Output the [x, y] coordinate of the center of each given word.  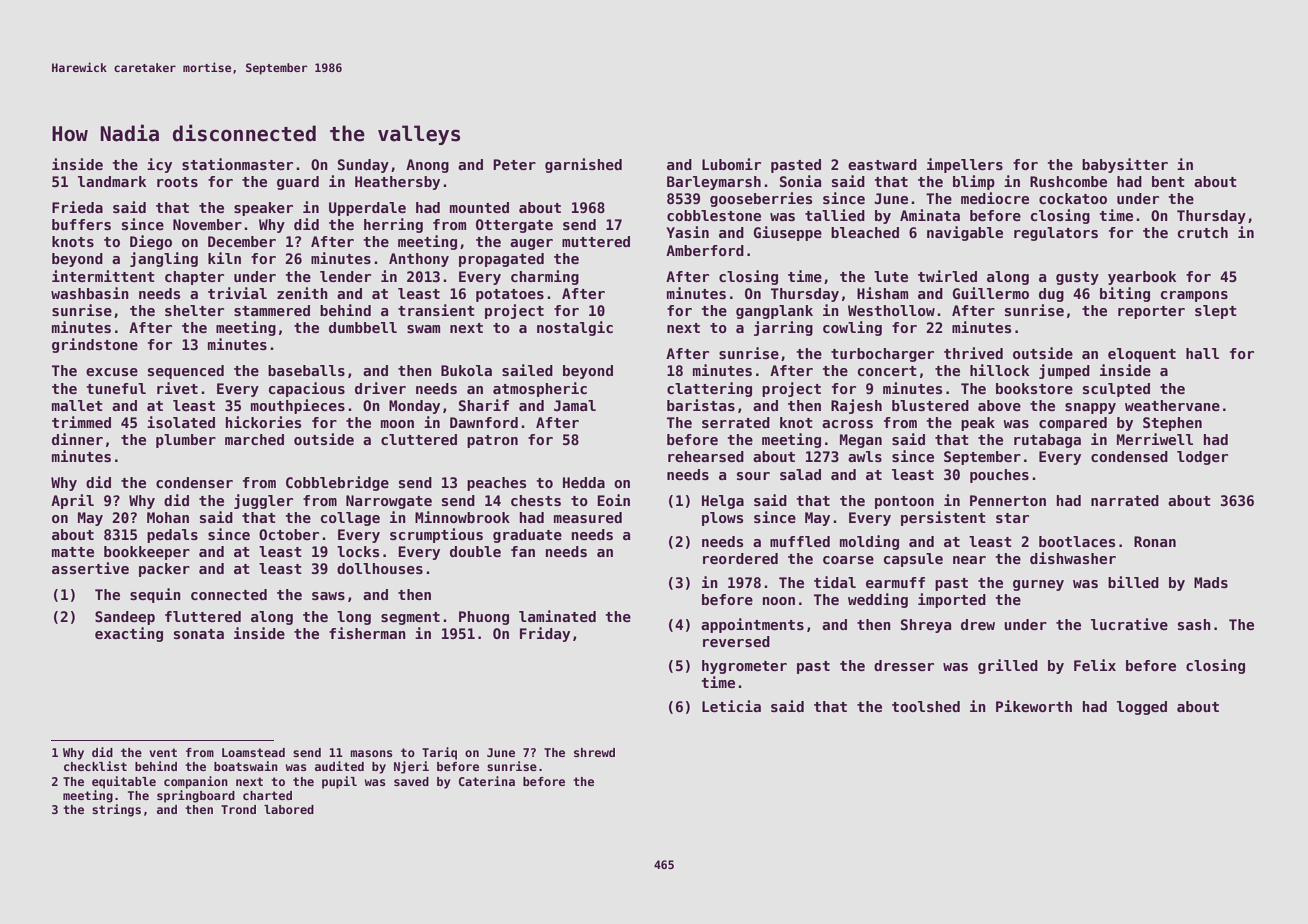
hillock [999, 370]
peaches [496, 484]
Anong [427, 166]
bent [1168, 181]
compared [1073, 424]
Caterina [487, 781]
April [72, 501]
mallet [77, 405]
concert [887, 371]
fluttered [203, 616]
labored [289, 809]
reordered [740, 558]
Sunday [363, 166]
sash [1194, 624]
